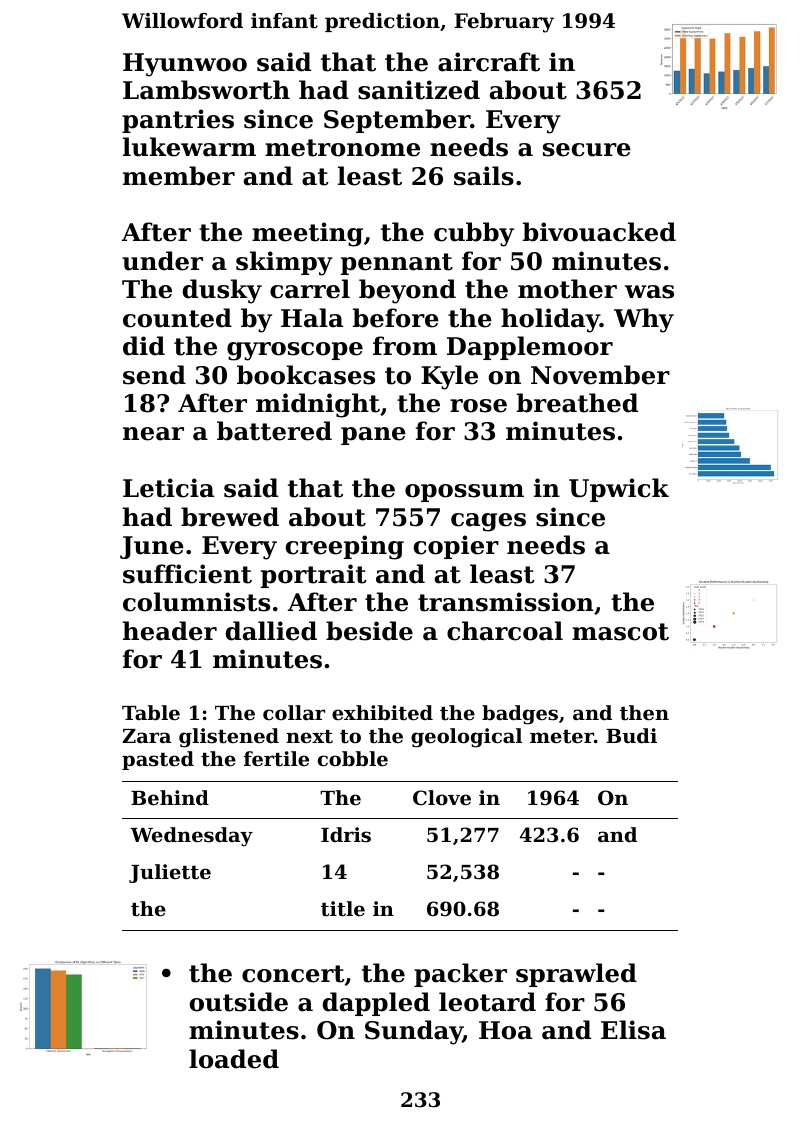 This page has height=1135, width=800. I want to click on Hyunwoo, so click(185, 65).
